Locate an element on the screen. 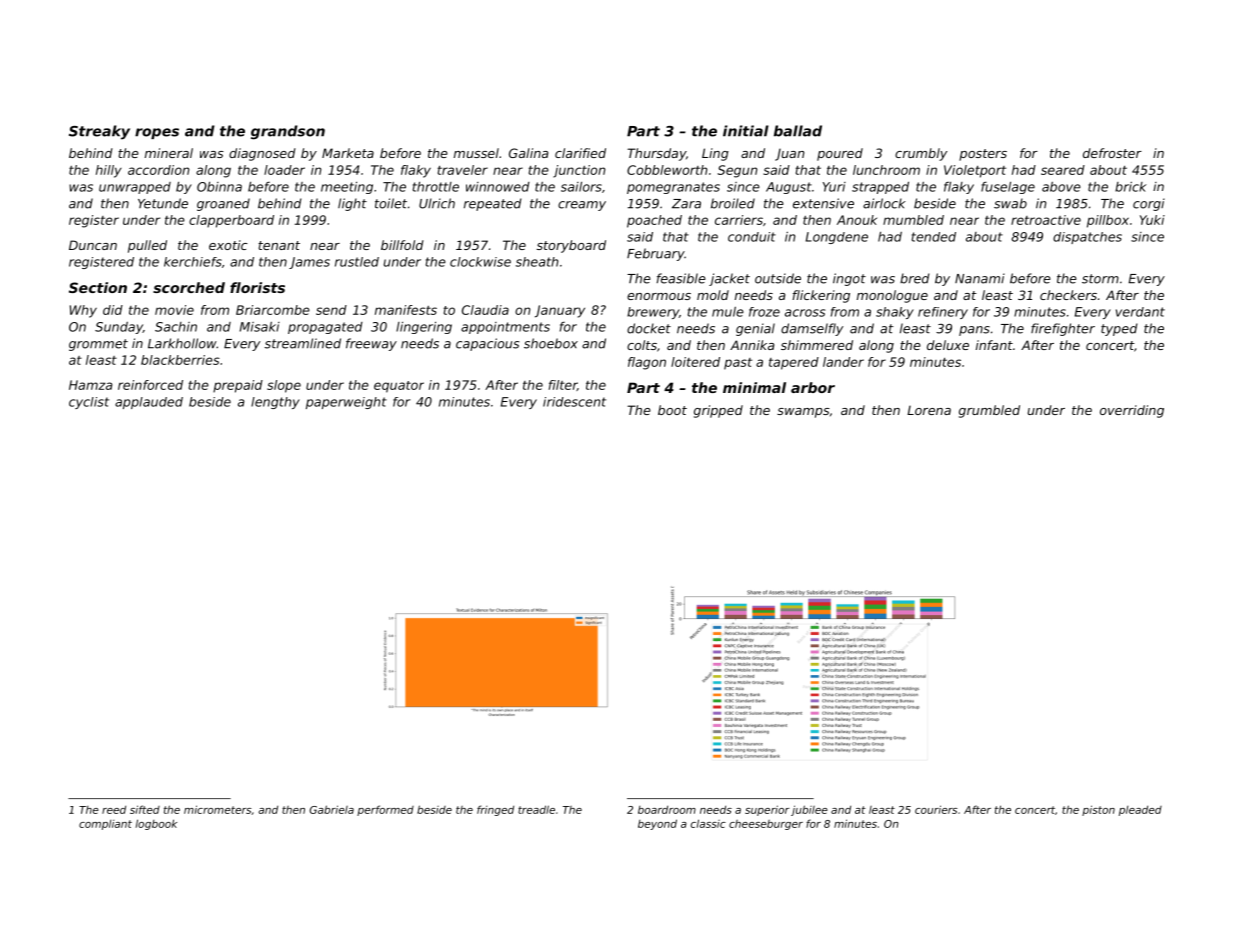 The image size is (1233, 952). applauded is located at coordinates (149, 403).
